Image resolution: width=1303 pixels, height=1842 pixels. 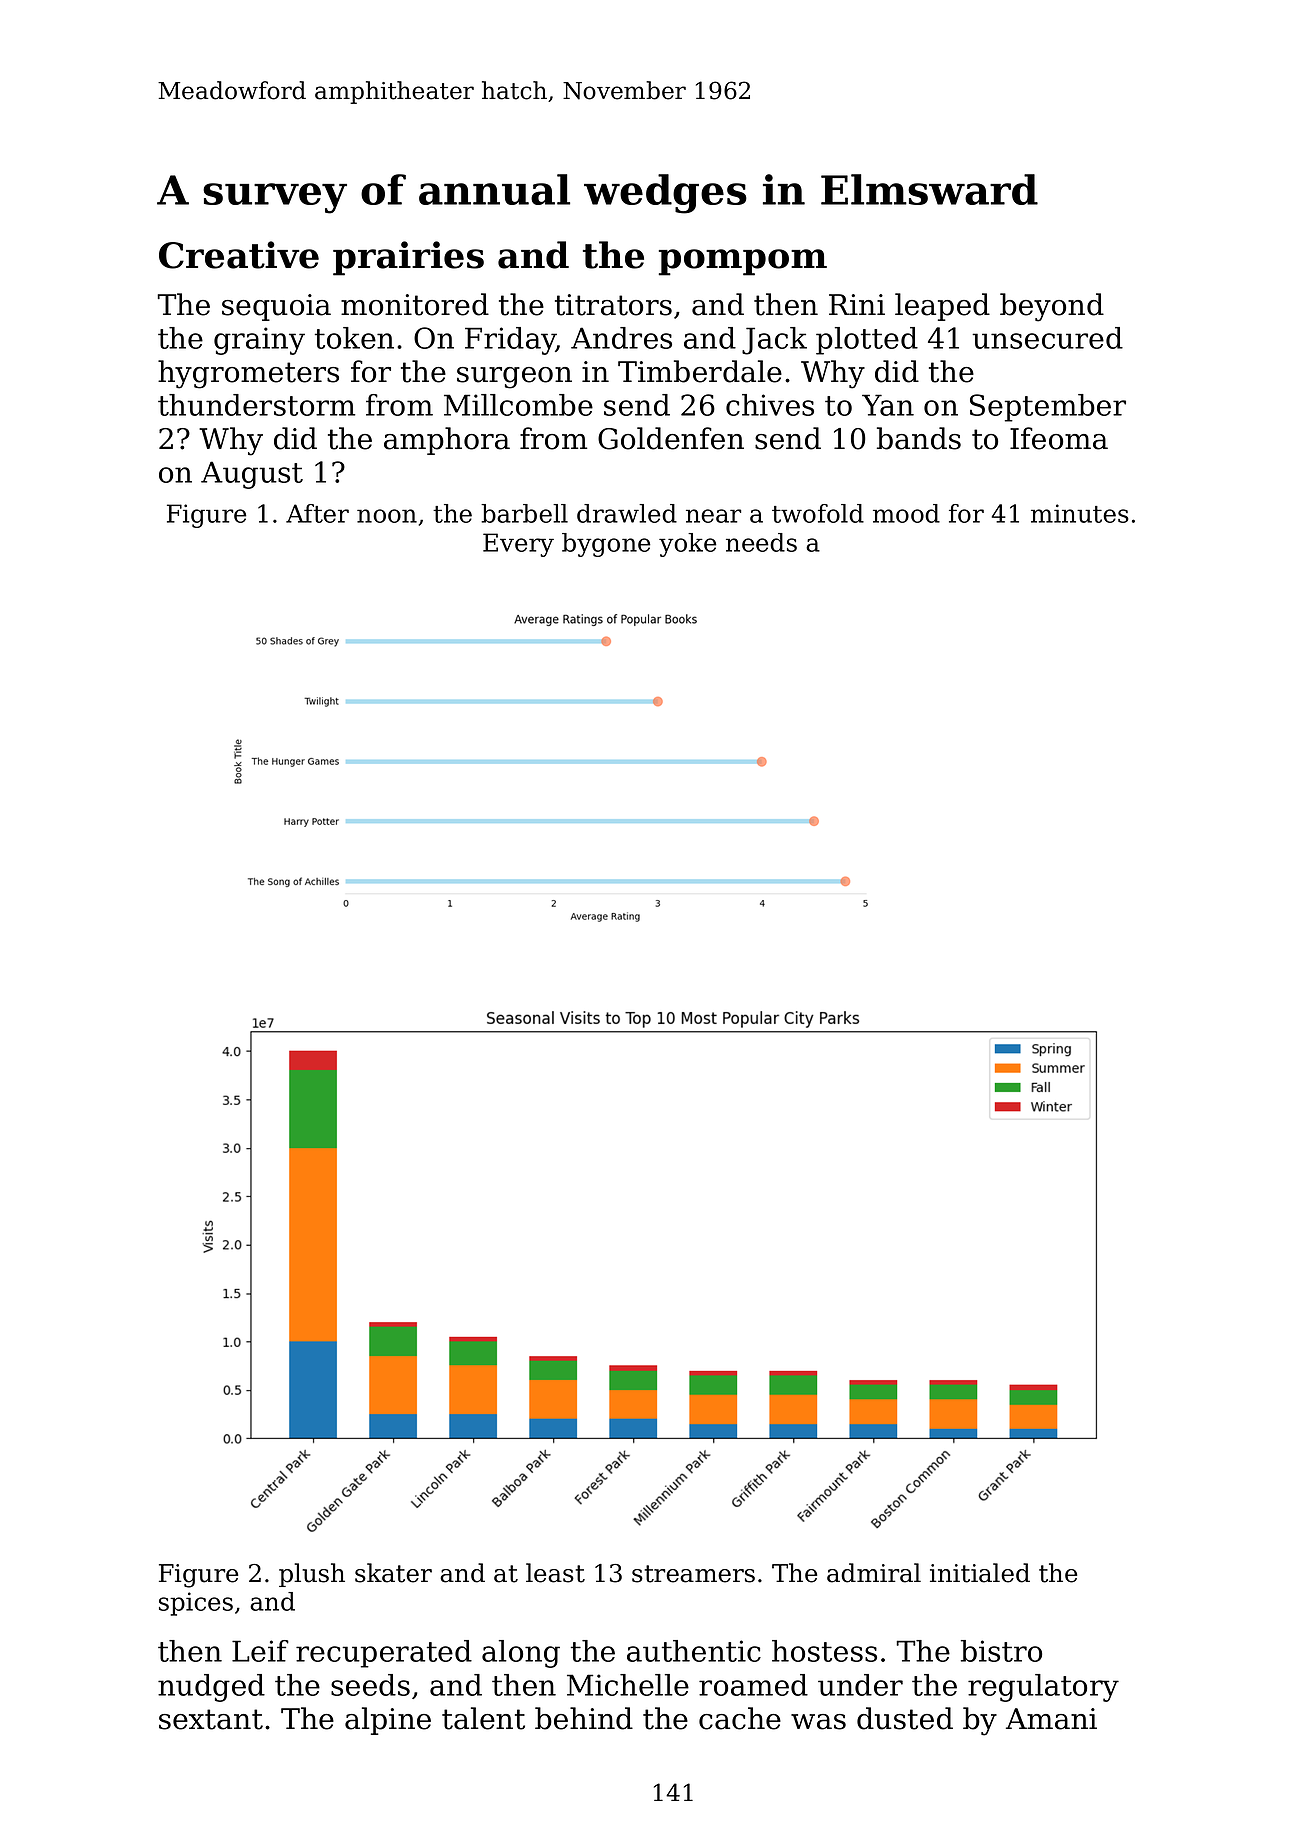 What do you see at coordinates (980, 1573) in the image?
I see `initialed` at bounding box center [980, 1573].
